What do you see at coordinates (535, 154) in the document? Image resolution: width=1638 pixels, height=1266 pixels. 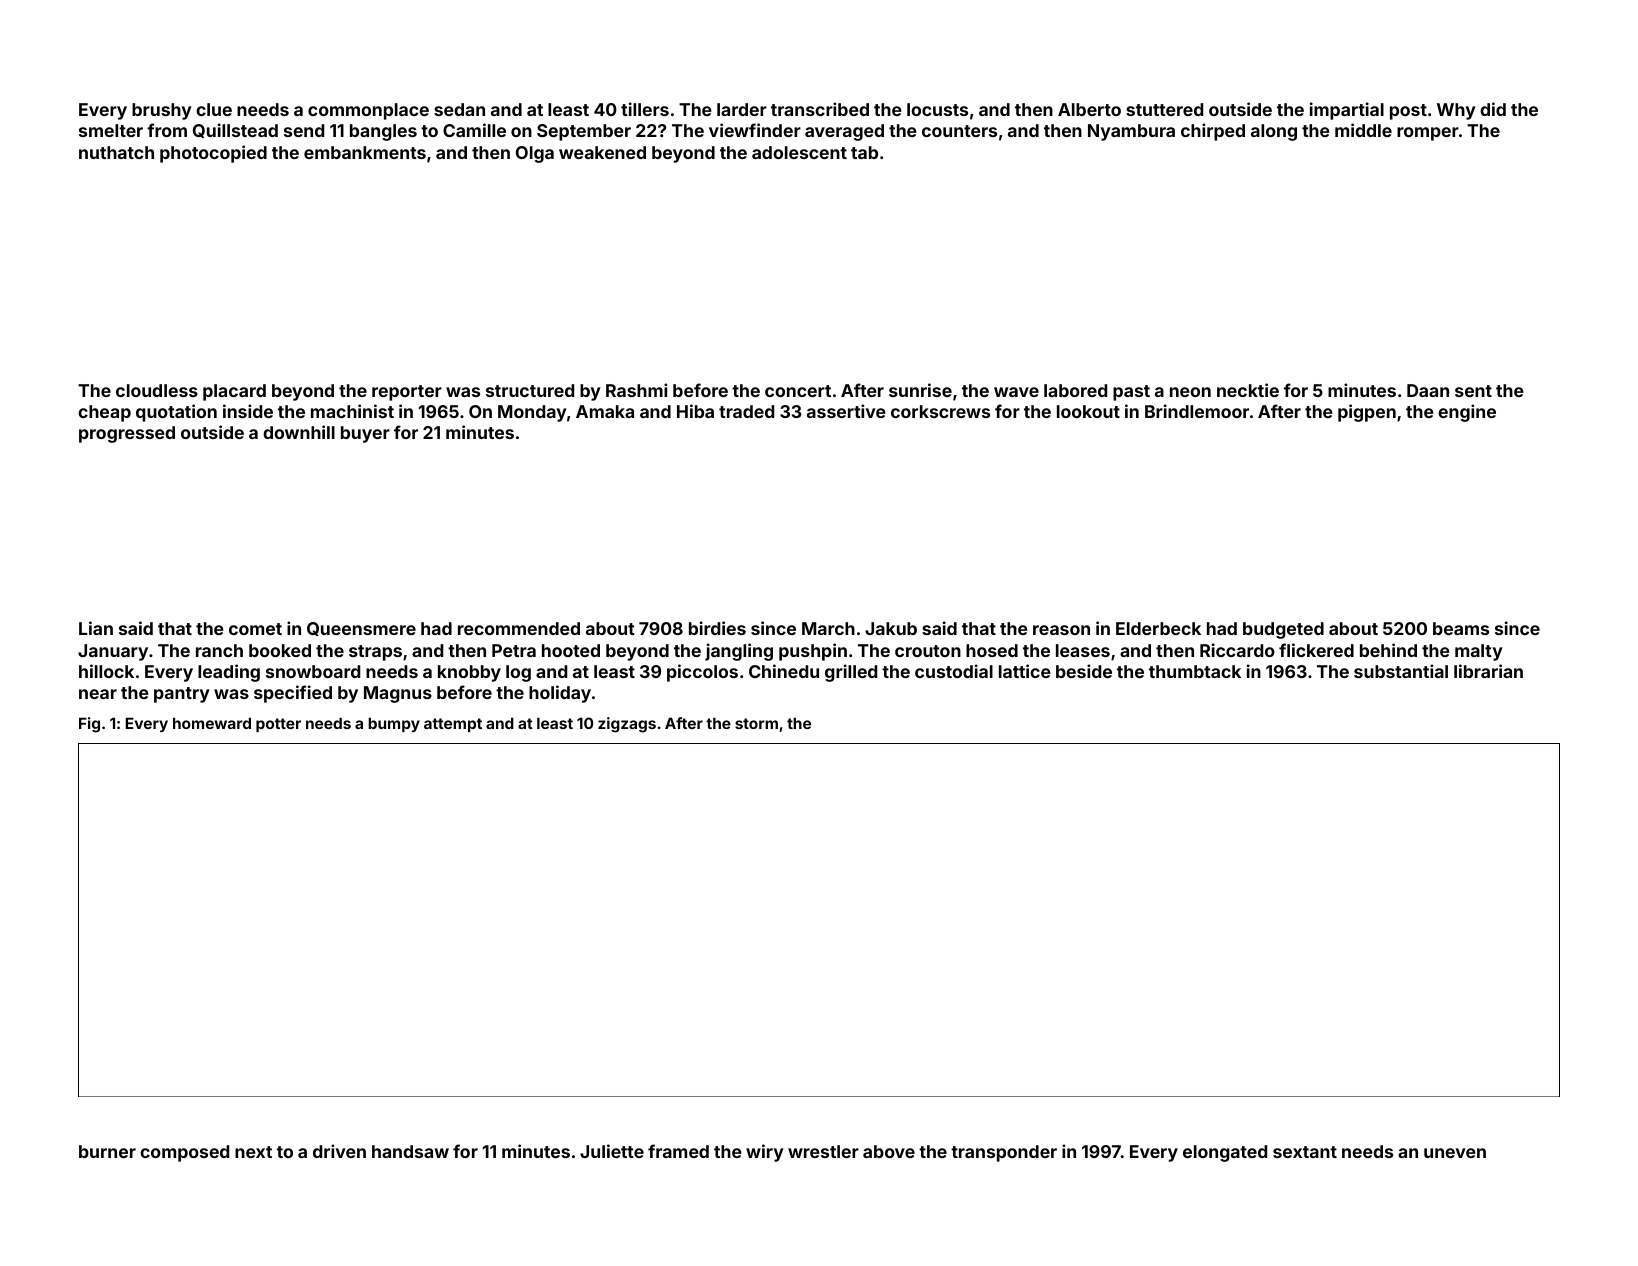 I see `Olga` at bounding box center [535, 154].
